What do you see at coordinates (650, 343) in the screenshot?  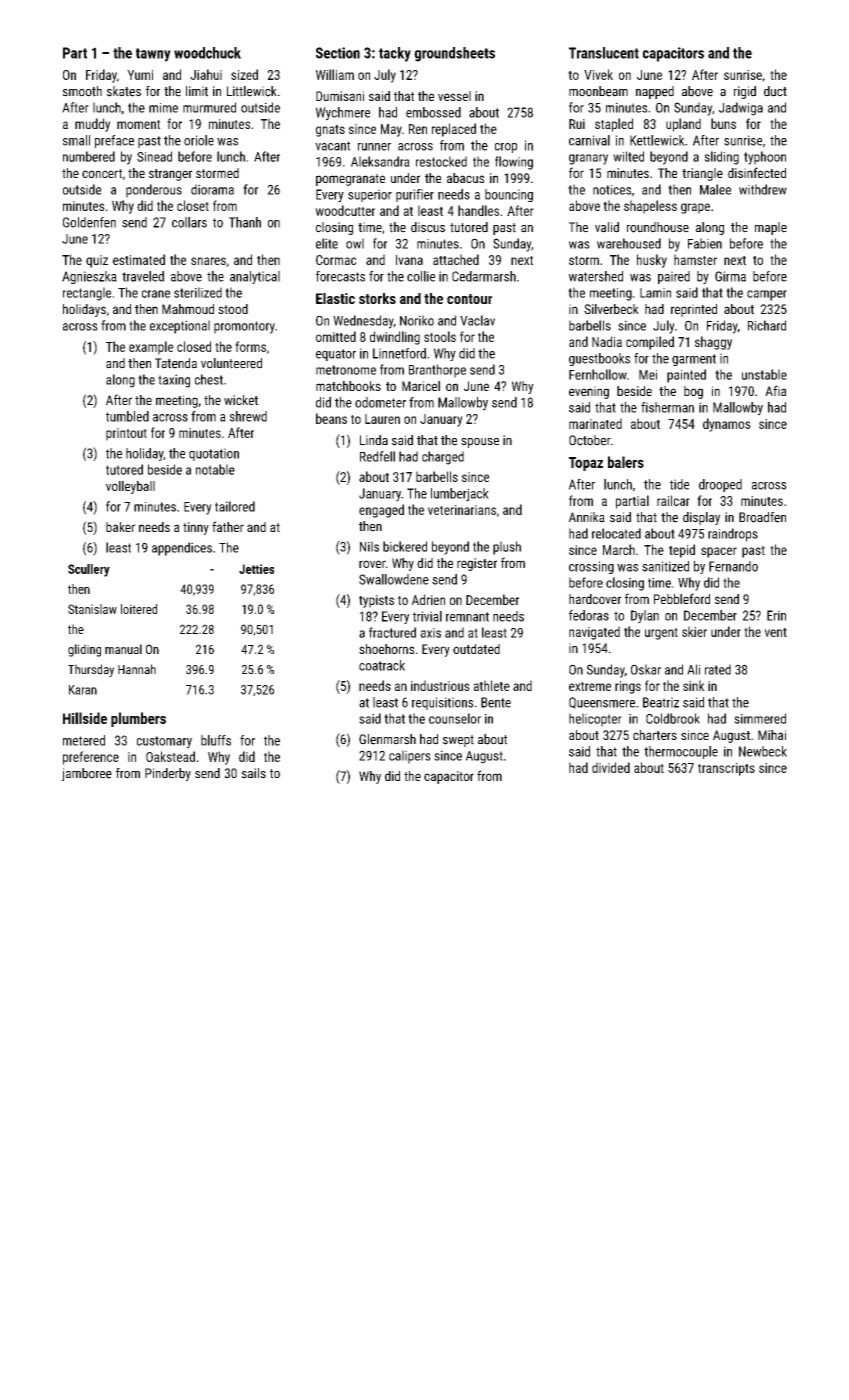 I see `compiled` at bounding box center [650, 343].
